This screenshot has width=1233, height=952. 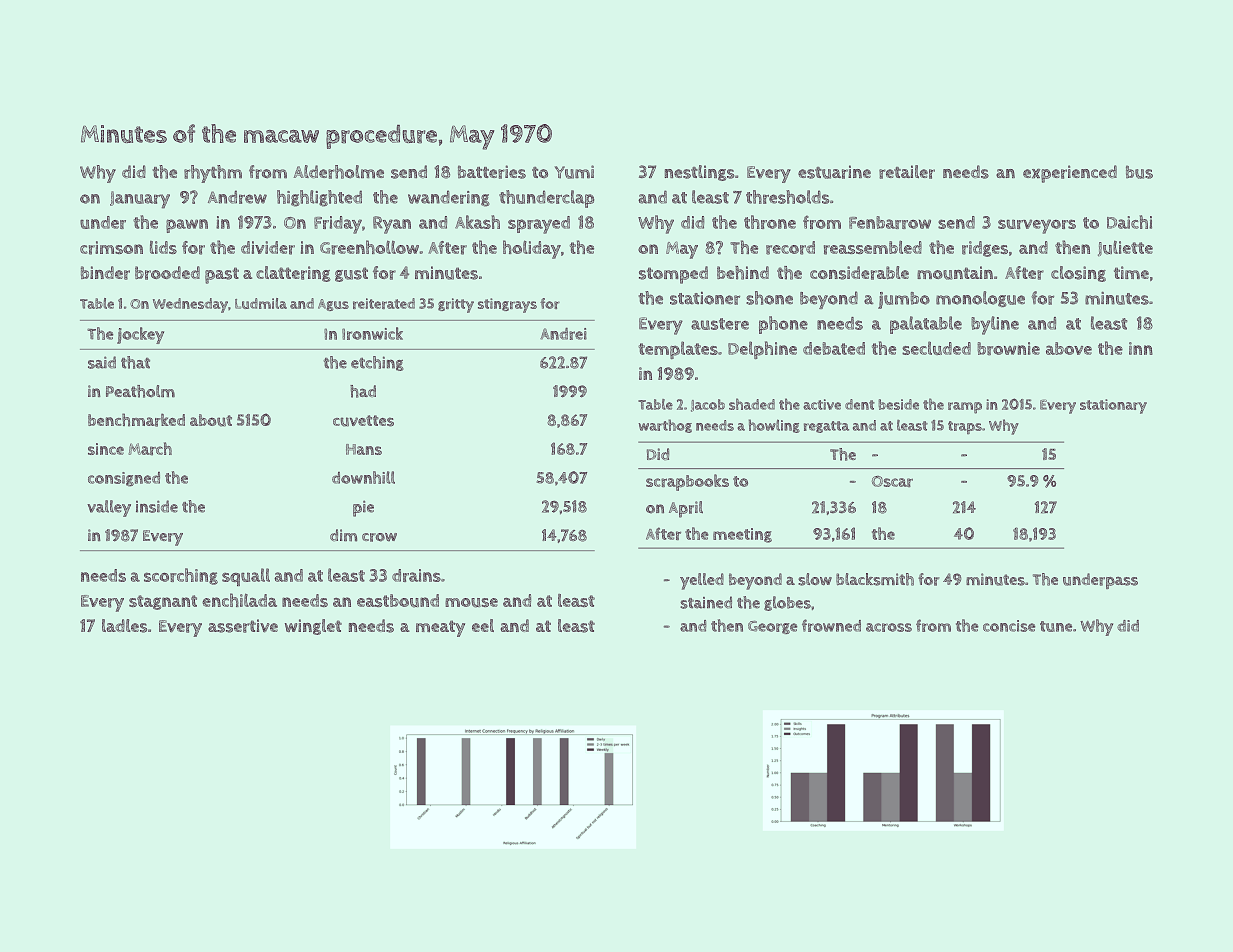 I want to click on binder, so click(x=105, y=273).
